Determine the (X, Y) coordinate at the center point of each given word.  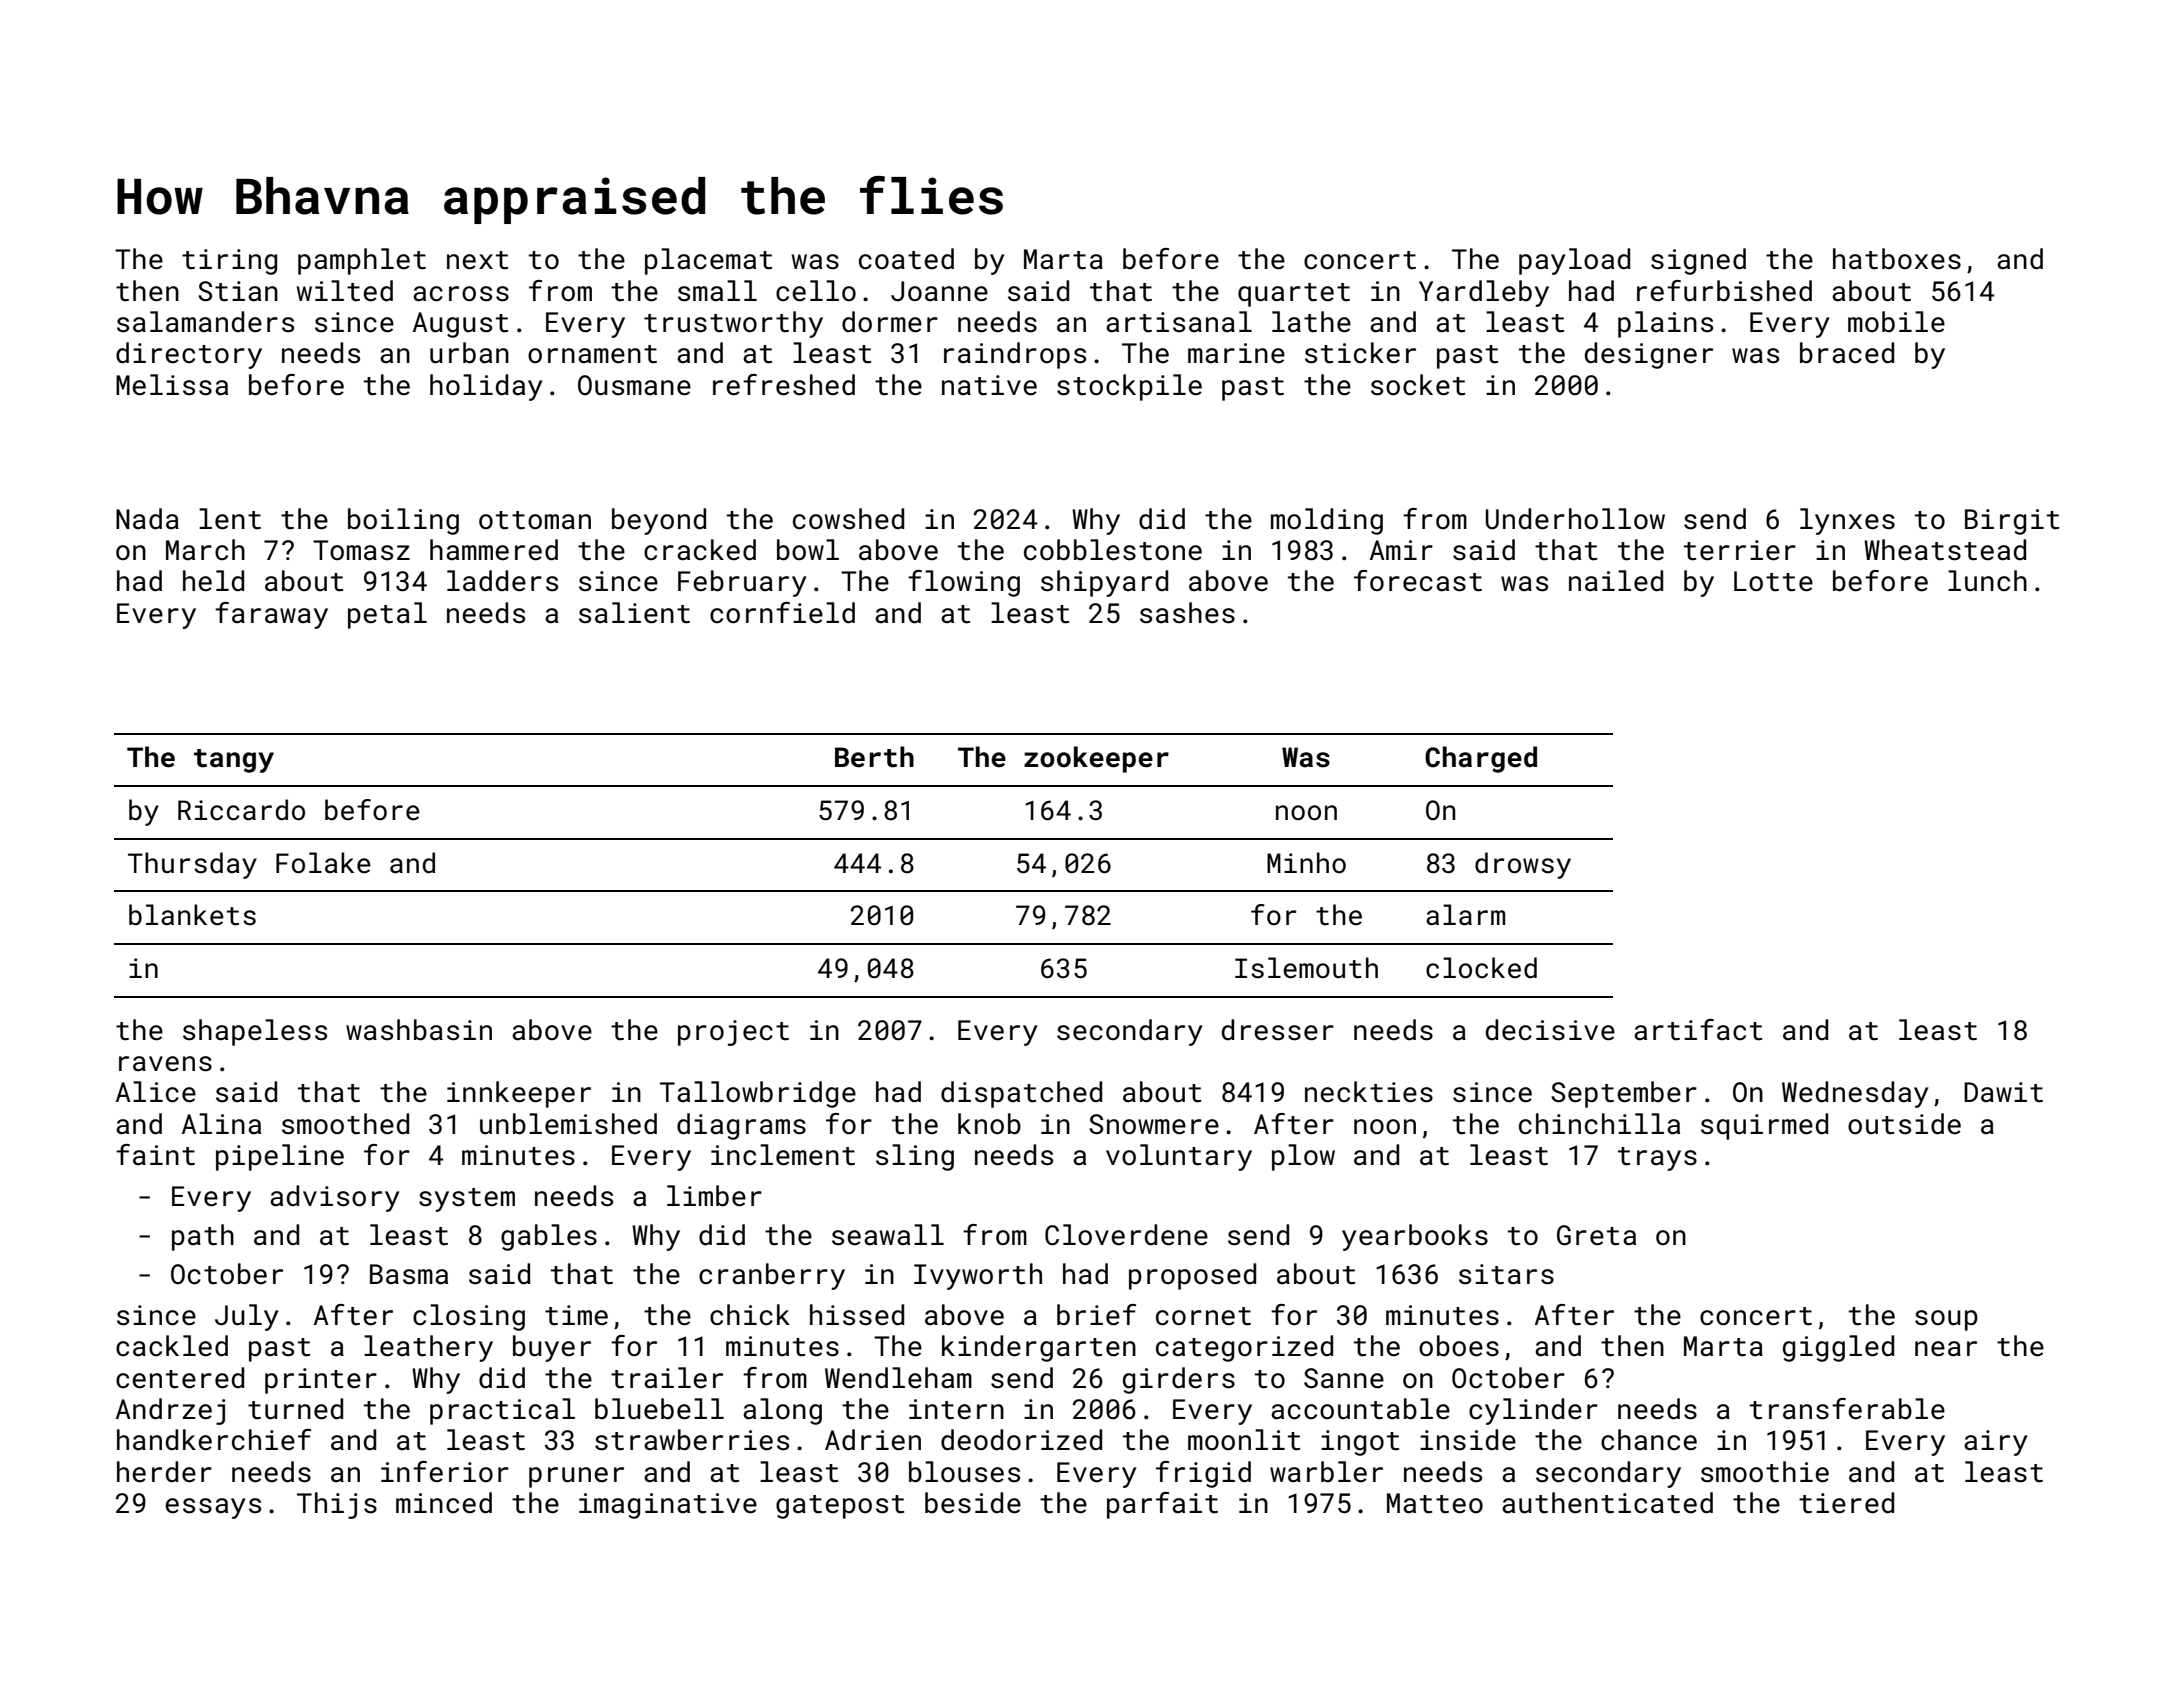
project (733, 1033)
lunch (1987, 581)
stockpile (1129, 387)
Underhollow (1575, 519)
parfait (1162, 1505)
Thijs (337, 1505)
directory (189, 355)
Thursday (192, 865)
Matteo (1435, 1503)
